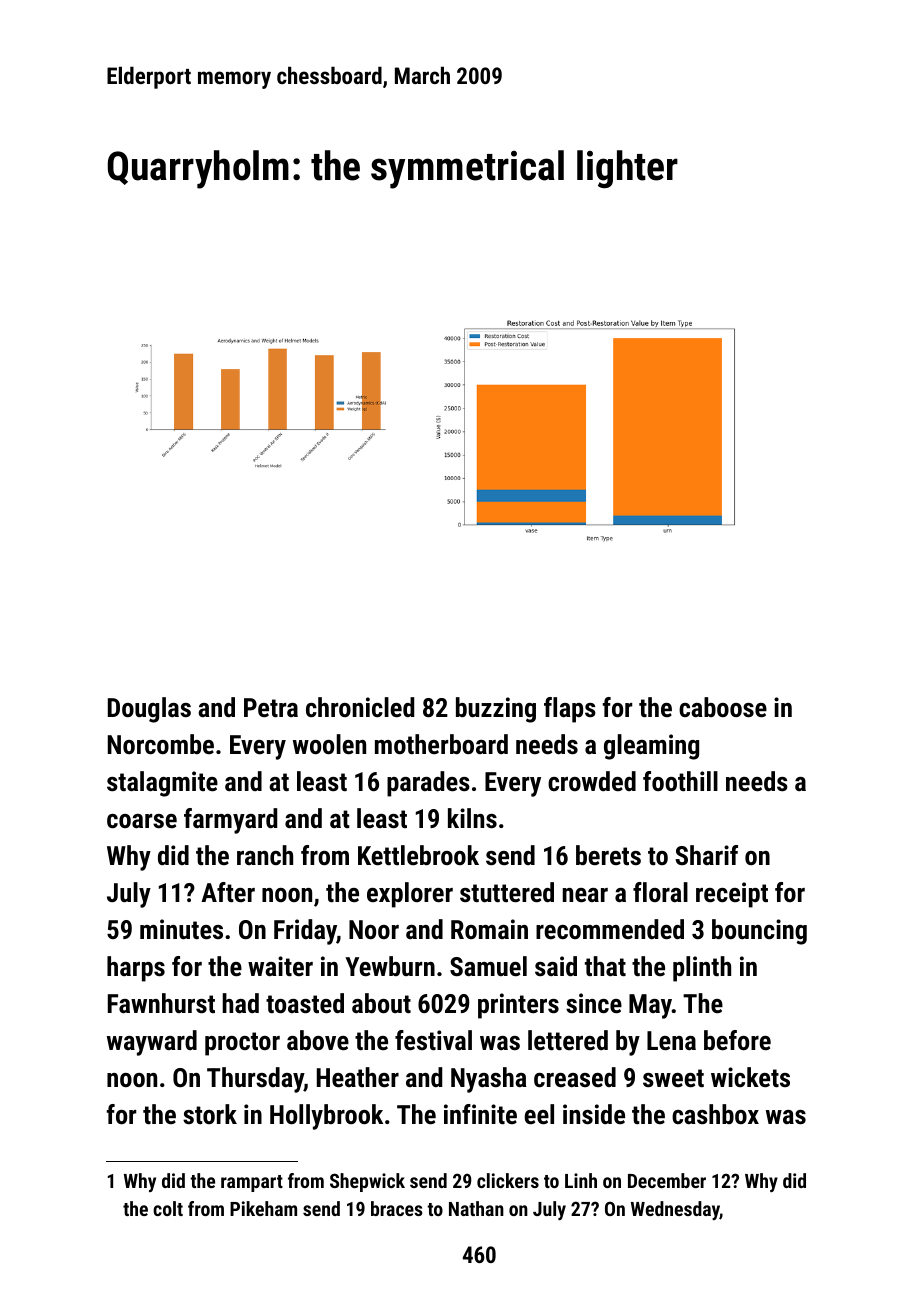 The image size is (924, 1311). Describe the element at coordinates (570, 710) in the screenshot. I see `flaps` at that location.
